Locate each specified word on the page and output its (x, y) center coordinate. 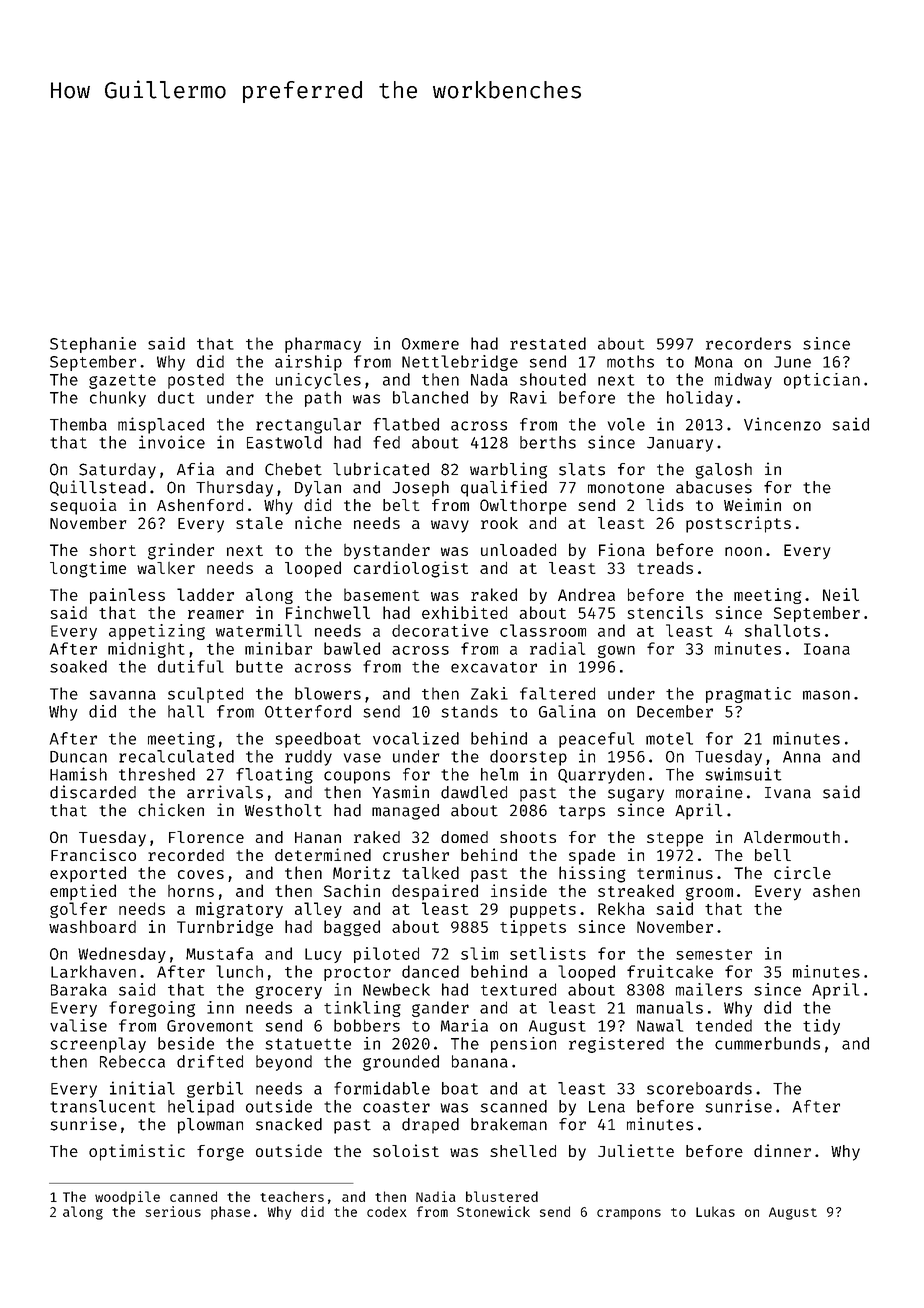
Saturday (117, 471)
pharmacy (323, 345)
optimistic (137, 1152)
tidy (821, 1027)
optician (822, 381)
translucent (103, 1106)
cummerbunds (767, 1043)
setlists (548, 953)
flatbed (406, 424)
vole (626, 424)
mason (826, 695)
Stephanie (93, 345)
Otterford (308, 711)
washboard (92, 926)
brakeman (509, 1124)
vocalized (416, 738)
